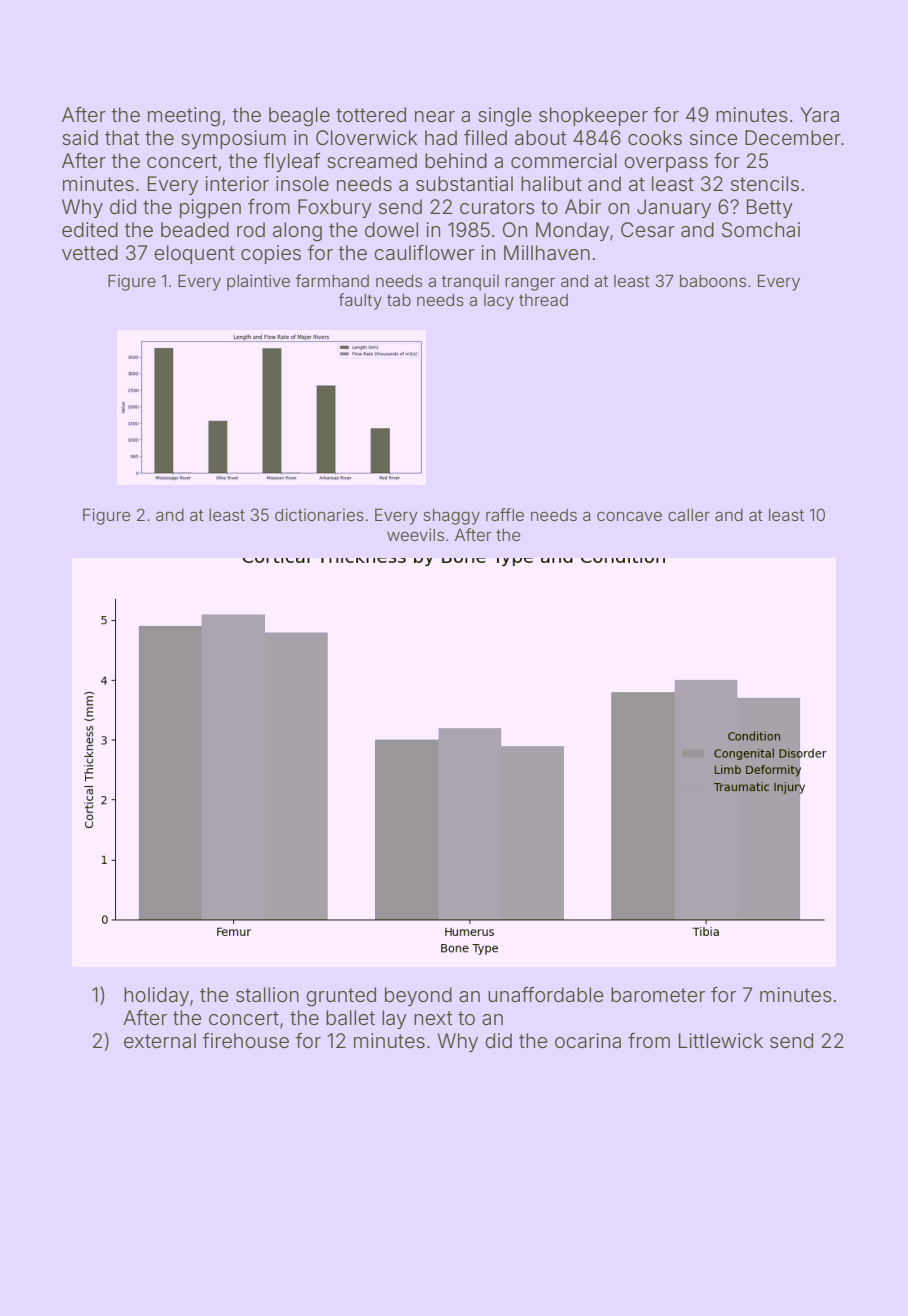 The image size is (908, 1316). I want to click on unaffordable, so click(546, 995).
